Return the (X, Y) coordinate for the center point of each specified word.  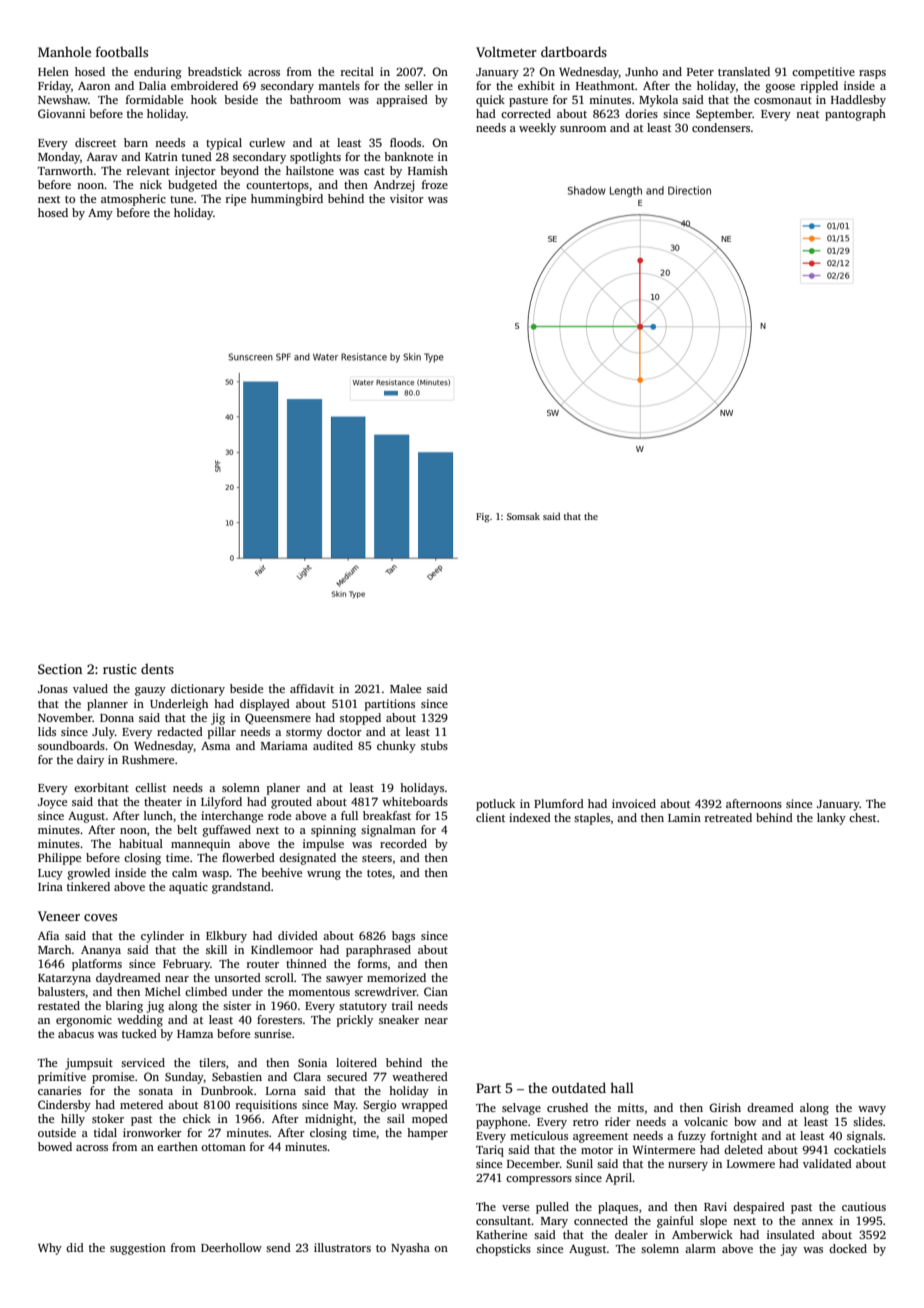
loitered (356, 1062)
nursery (688, 1166)
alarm (700, 1248)
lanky (831, 819)
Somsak (523, 516)
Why (50, 1249)
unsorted (237, 977)
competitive (823, 73)
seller (419, 85)
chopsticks (503, 1250)
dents (157, 669)
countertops (277, 187)
